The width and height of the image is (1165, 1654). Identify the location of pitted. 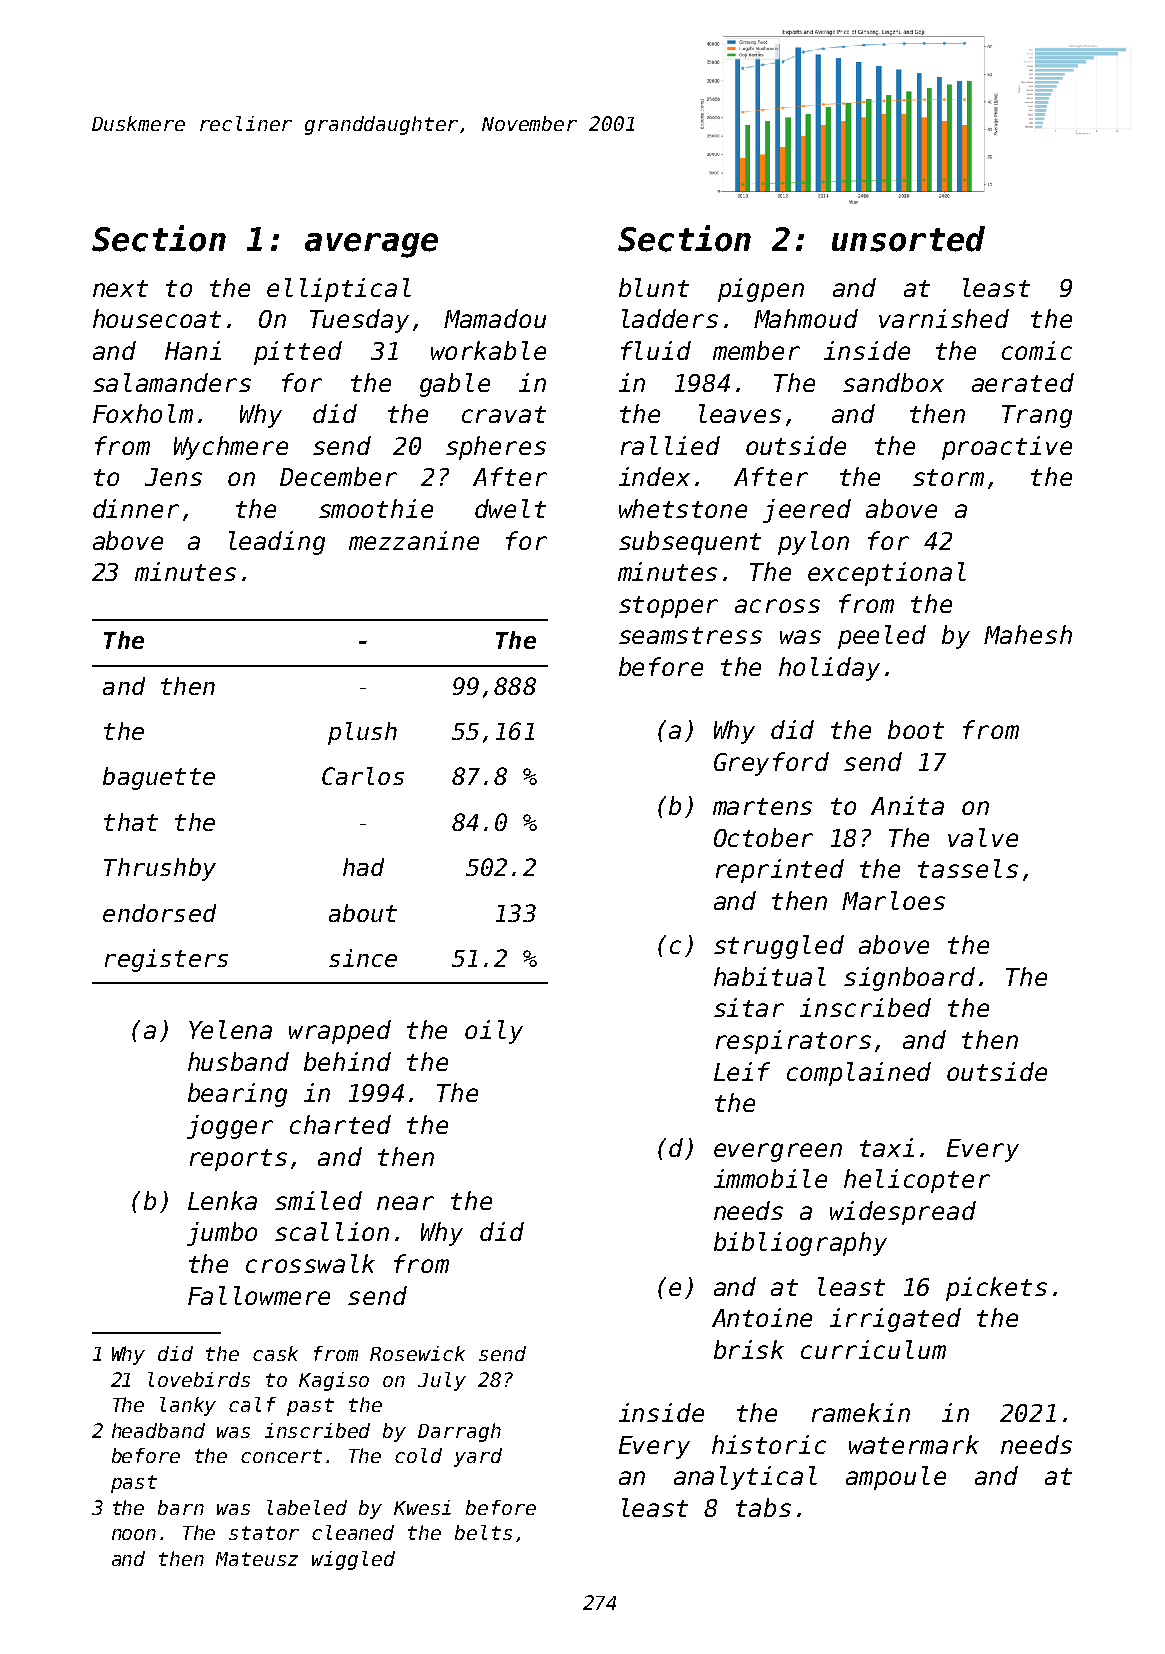
(298, 353).
